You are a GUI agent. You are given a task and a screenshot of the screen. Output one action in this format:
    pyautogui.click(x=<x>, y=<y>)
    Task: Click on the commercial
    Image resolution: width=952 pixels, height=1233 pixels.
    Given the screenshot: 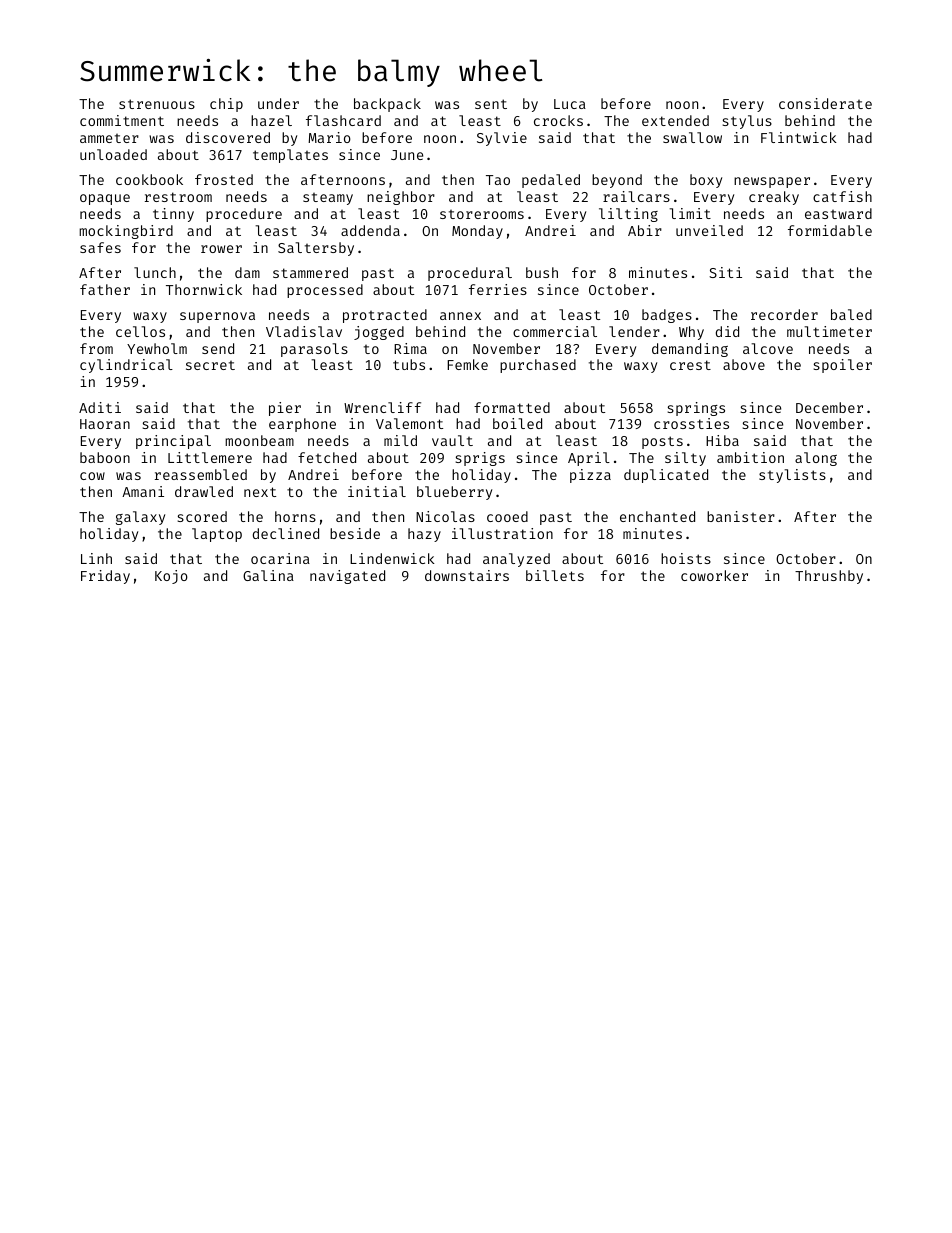 What is the action you would take?
    pyautogui.click(x=555, y=331)
